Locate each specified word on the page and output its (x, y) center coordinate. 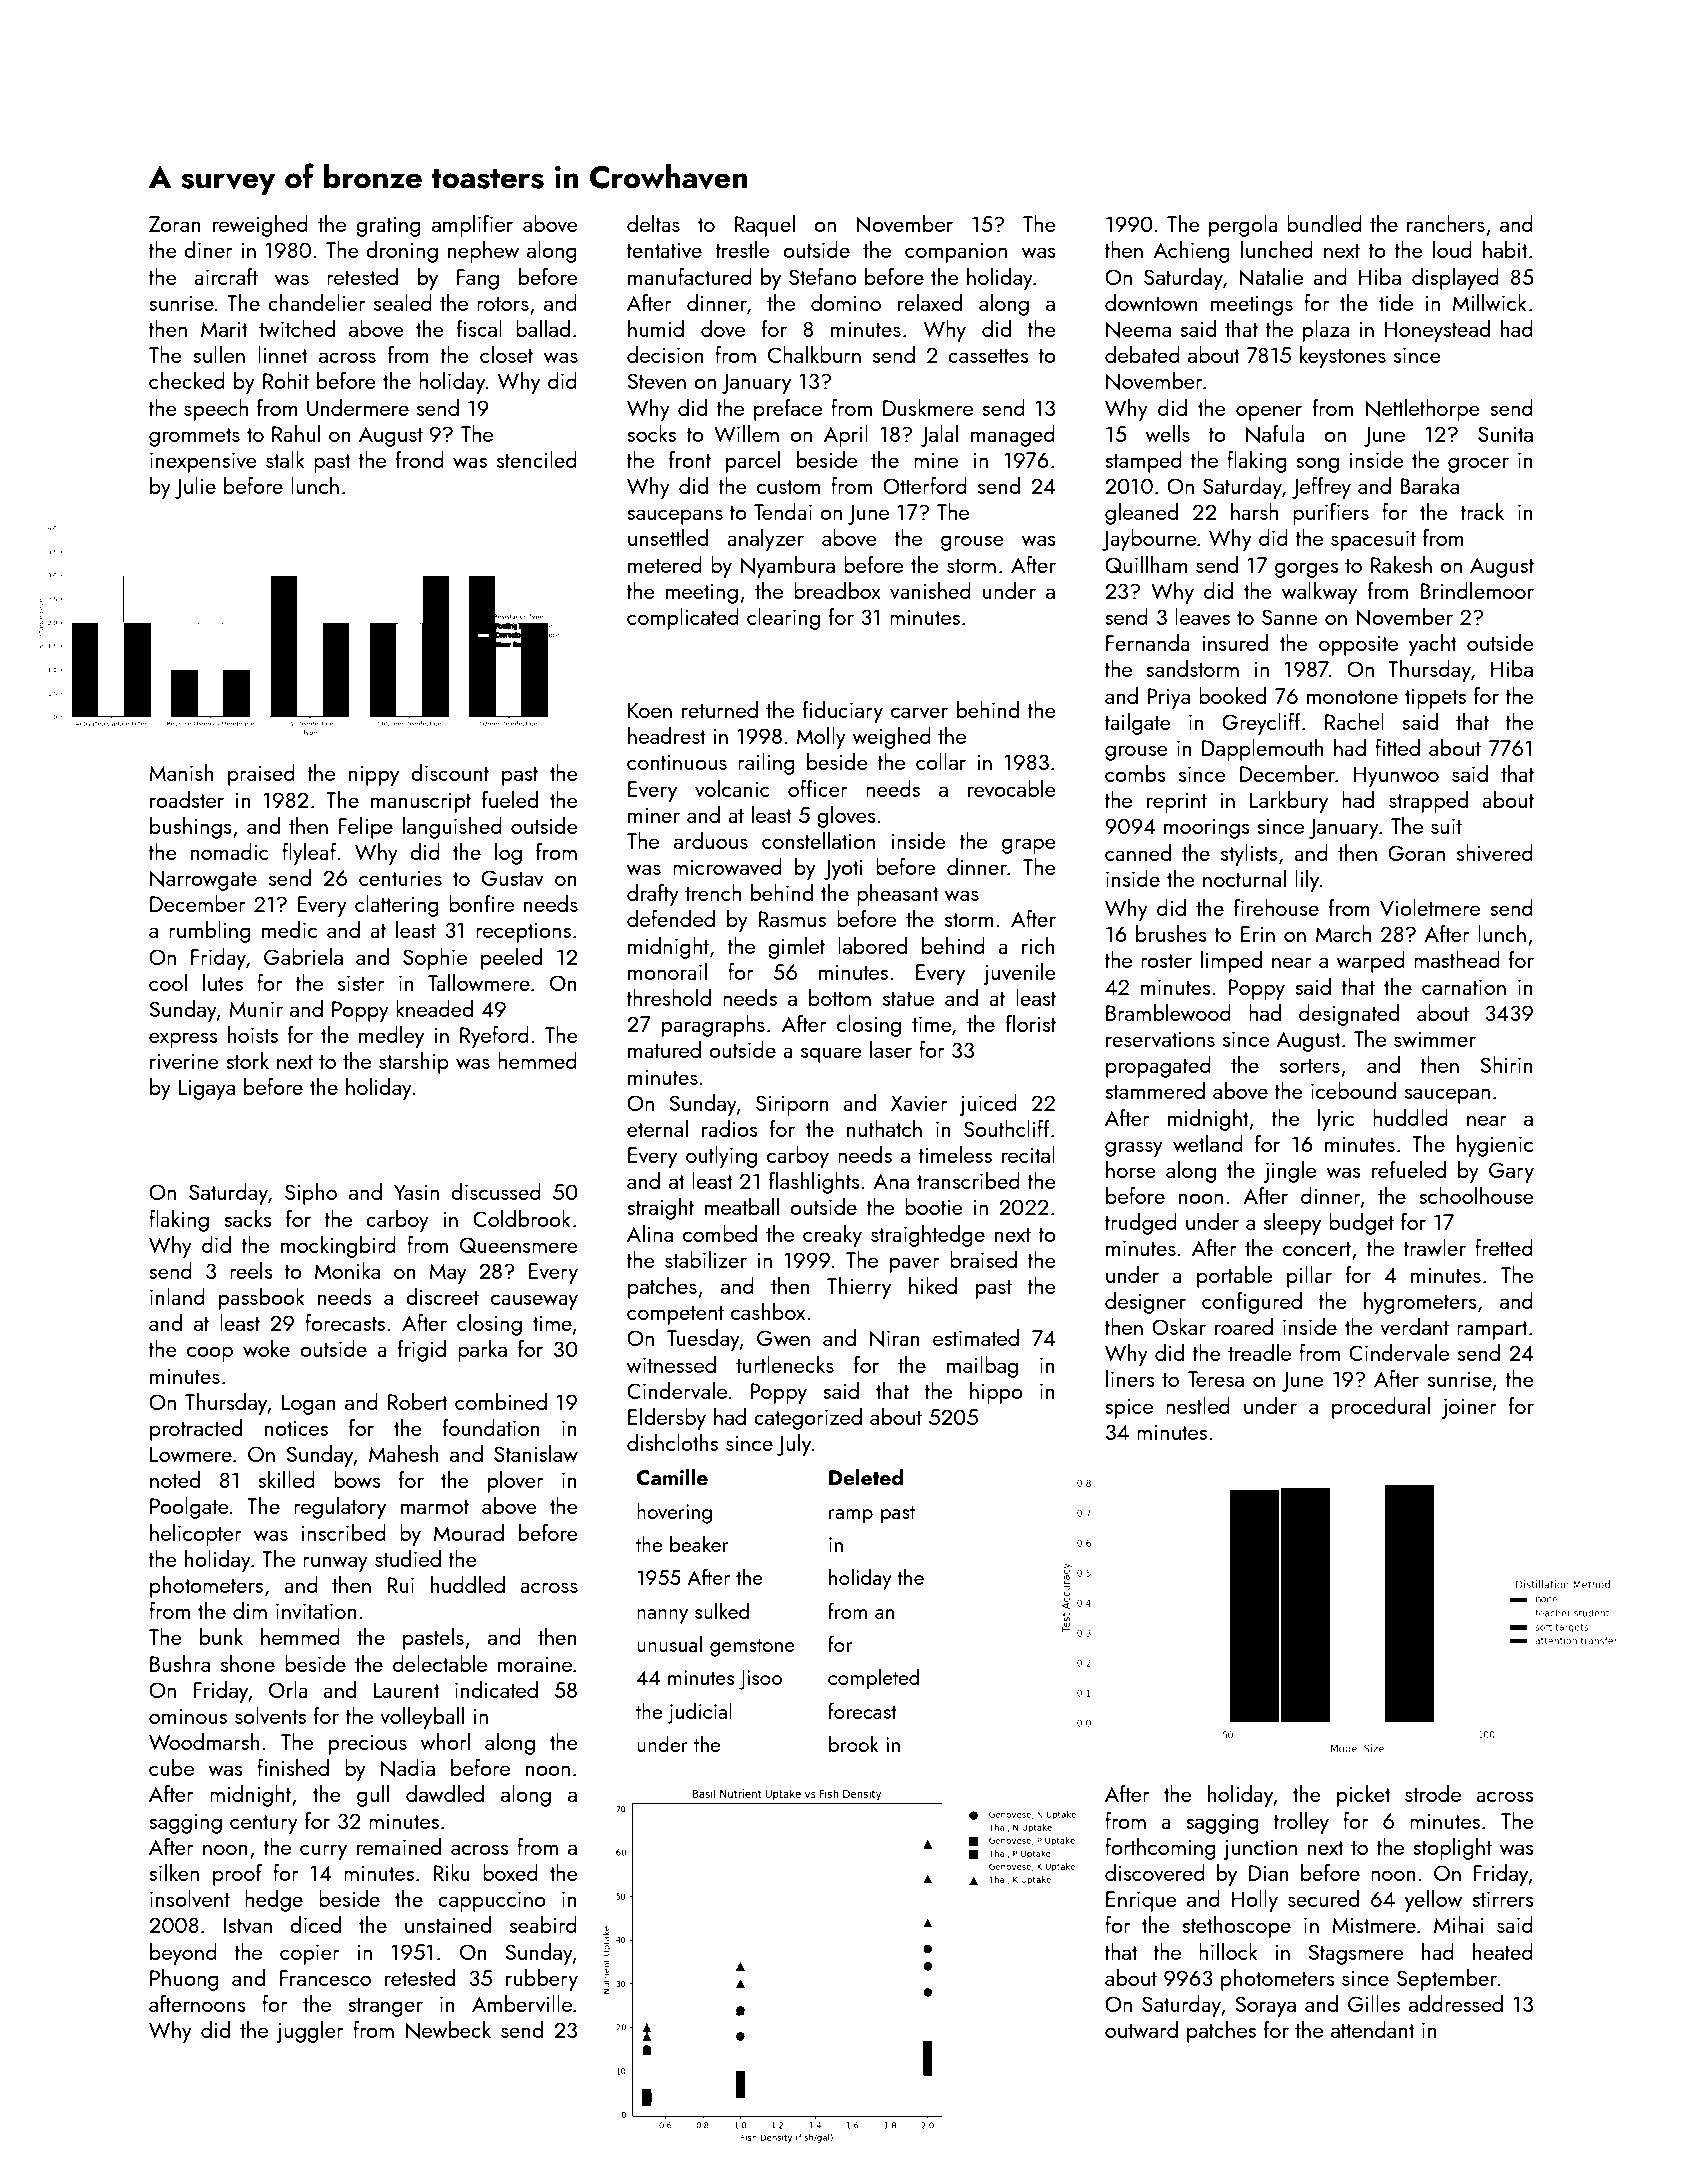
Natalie (1271, 277)
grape (1029, 846)
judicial (700, 1713)
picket (1364, 1796)
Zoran (175, 224)
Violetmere (1430, 907)
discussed (496, 1191)
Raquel (764, 226)
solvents (270, 1715)
